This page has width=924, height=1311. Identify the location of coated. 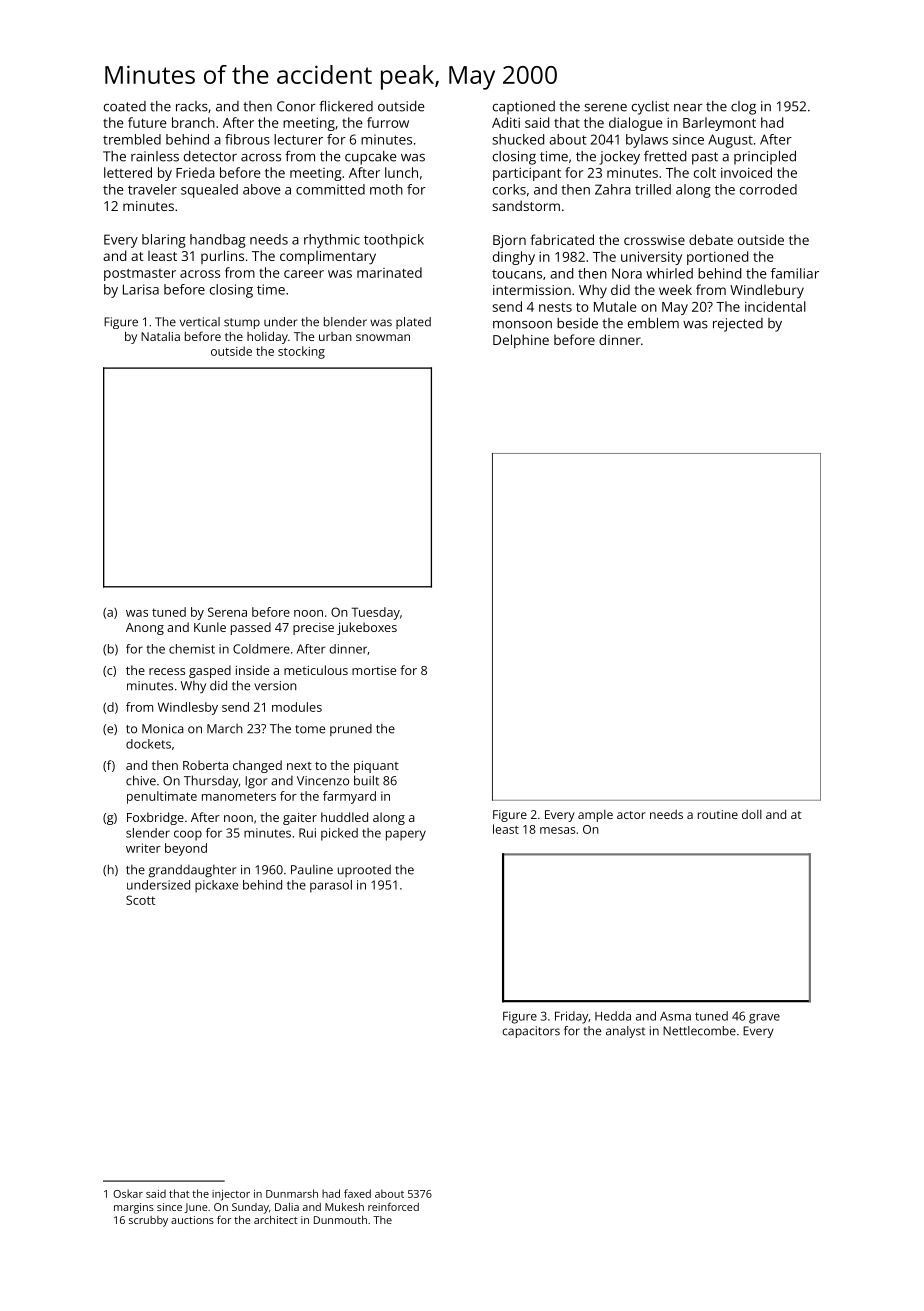
(125, 106).
